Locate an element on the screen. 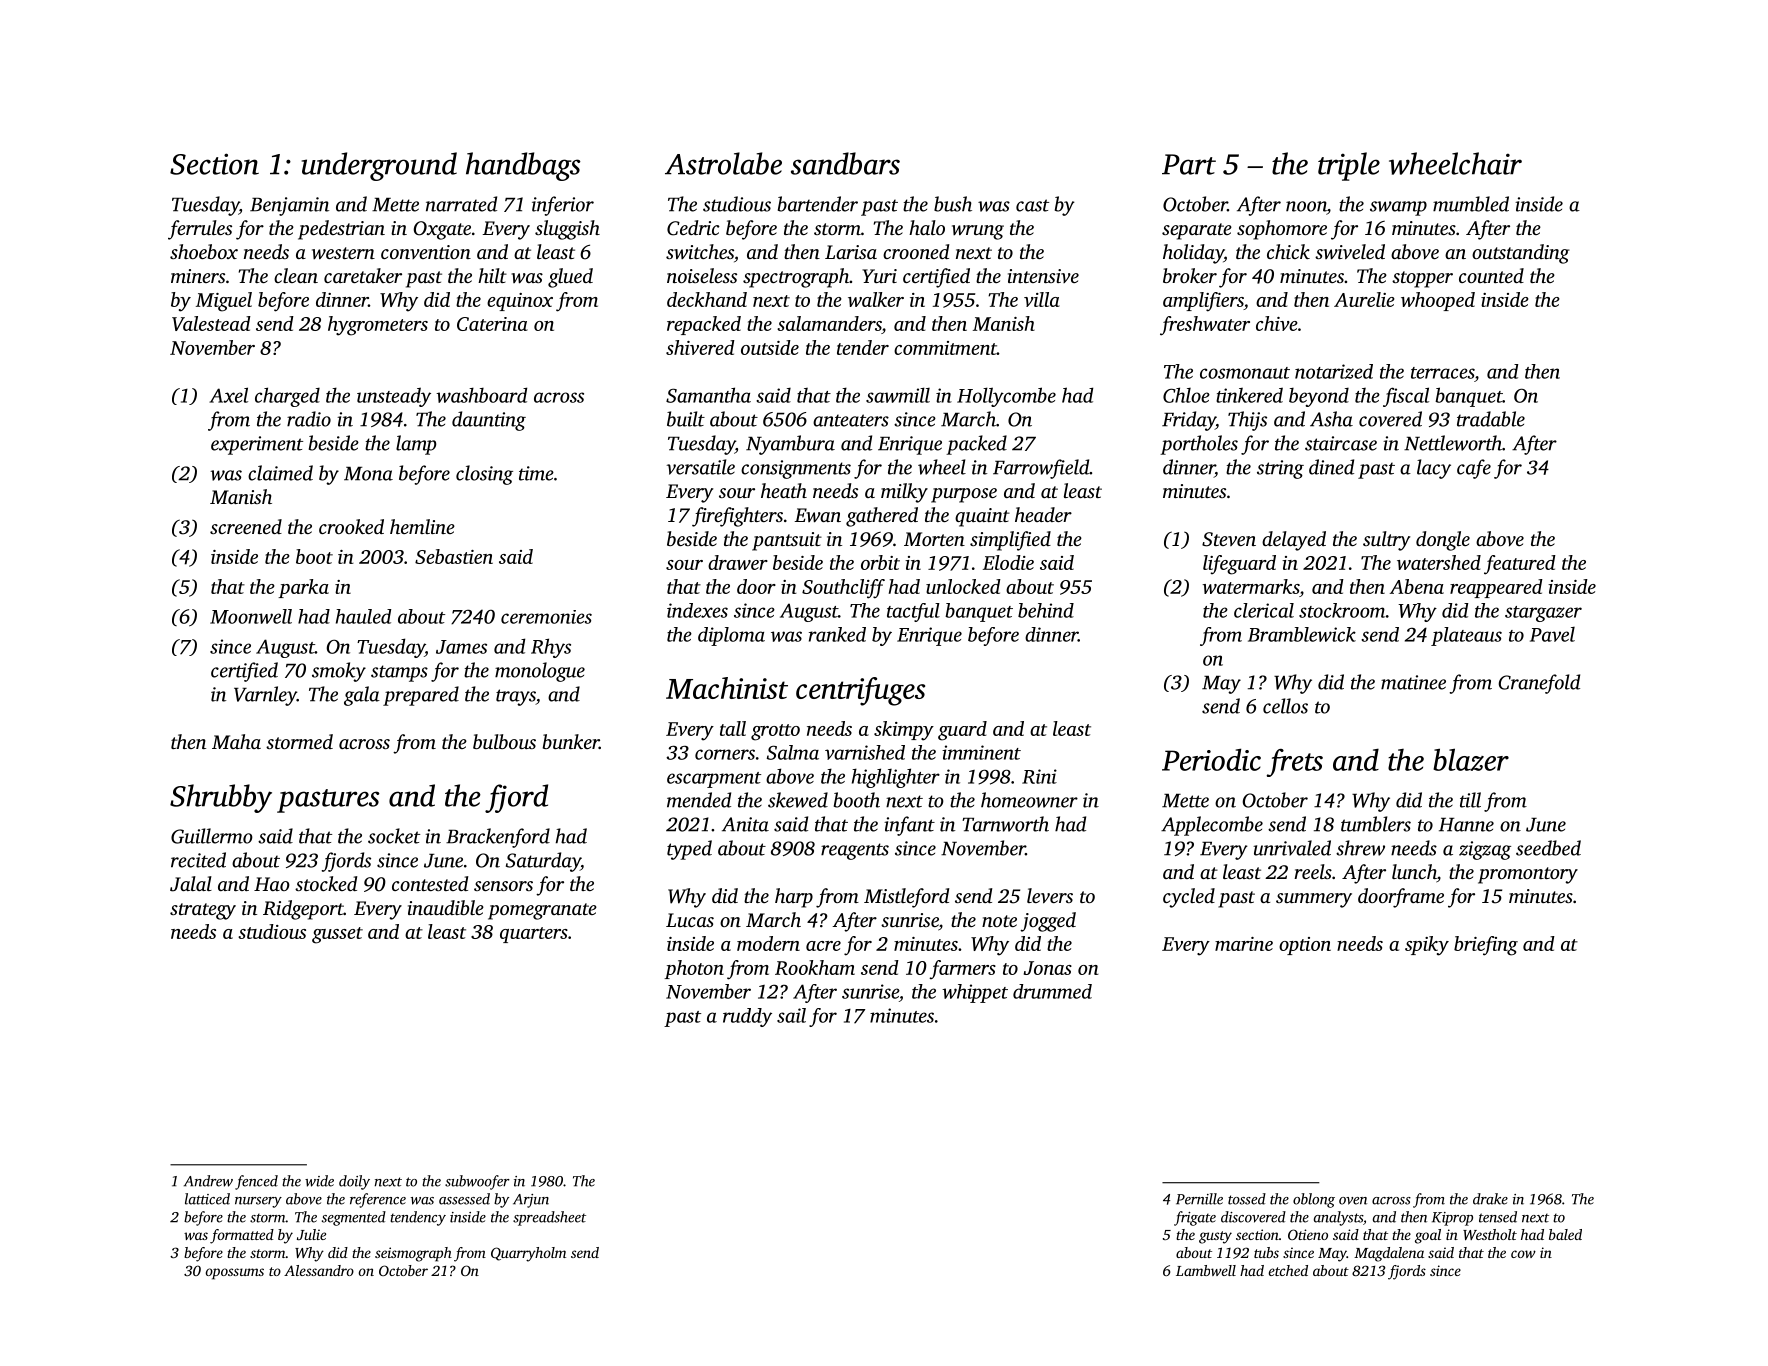 The image size is (1768, 1366). bunker is located at coordinates (571, 741).
